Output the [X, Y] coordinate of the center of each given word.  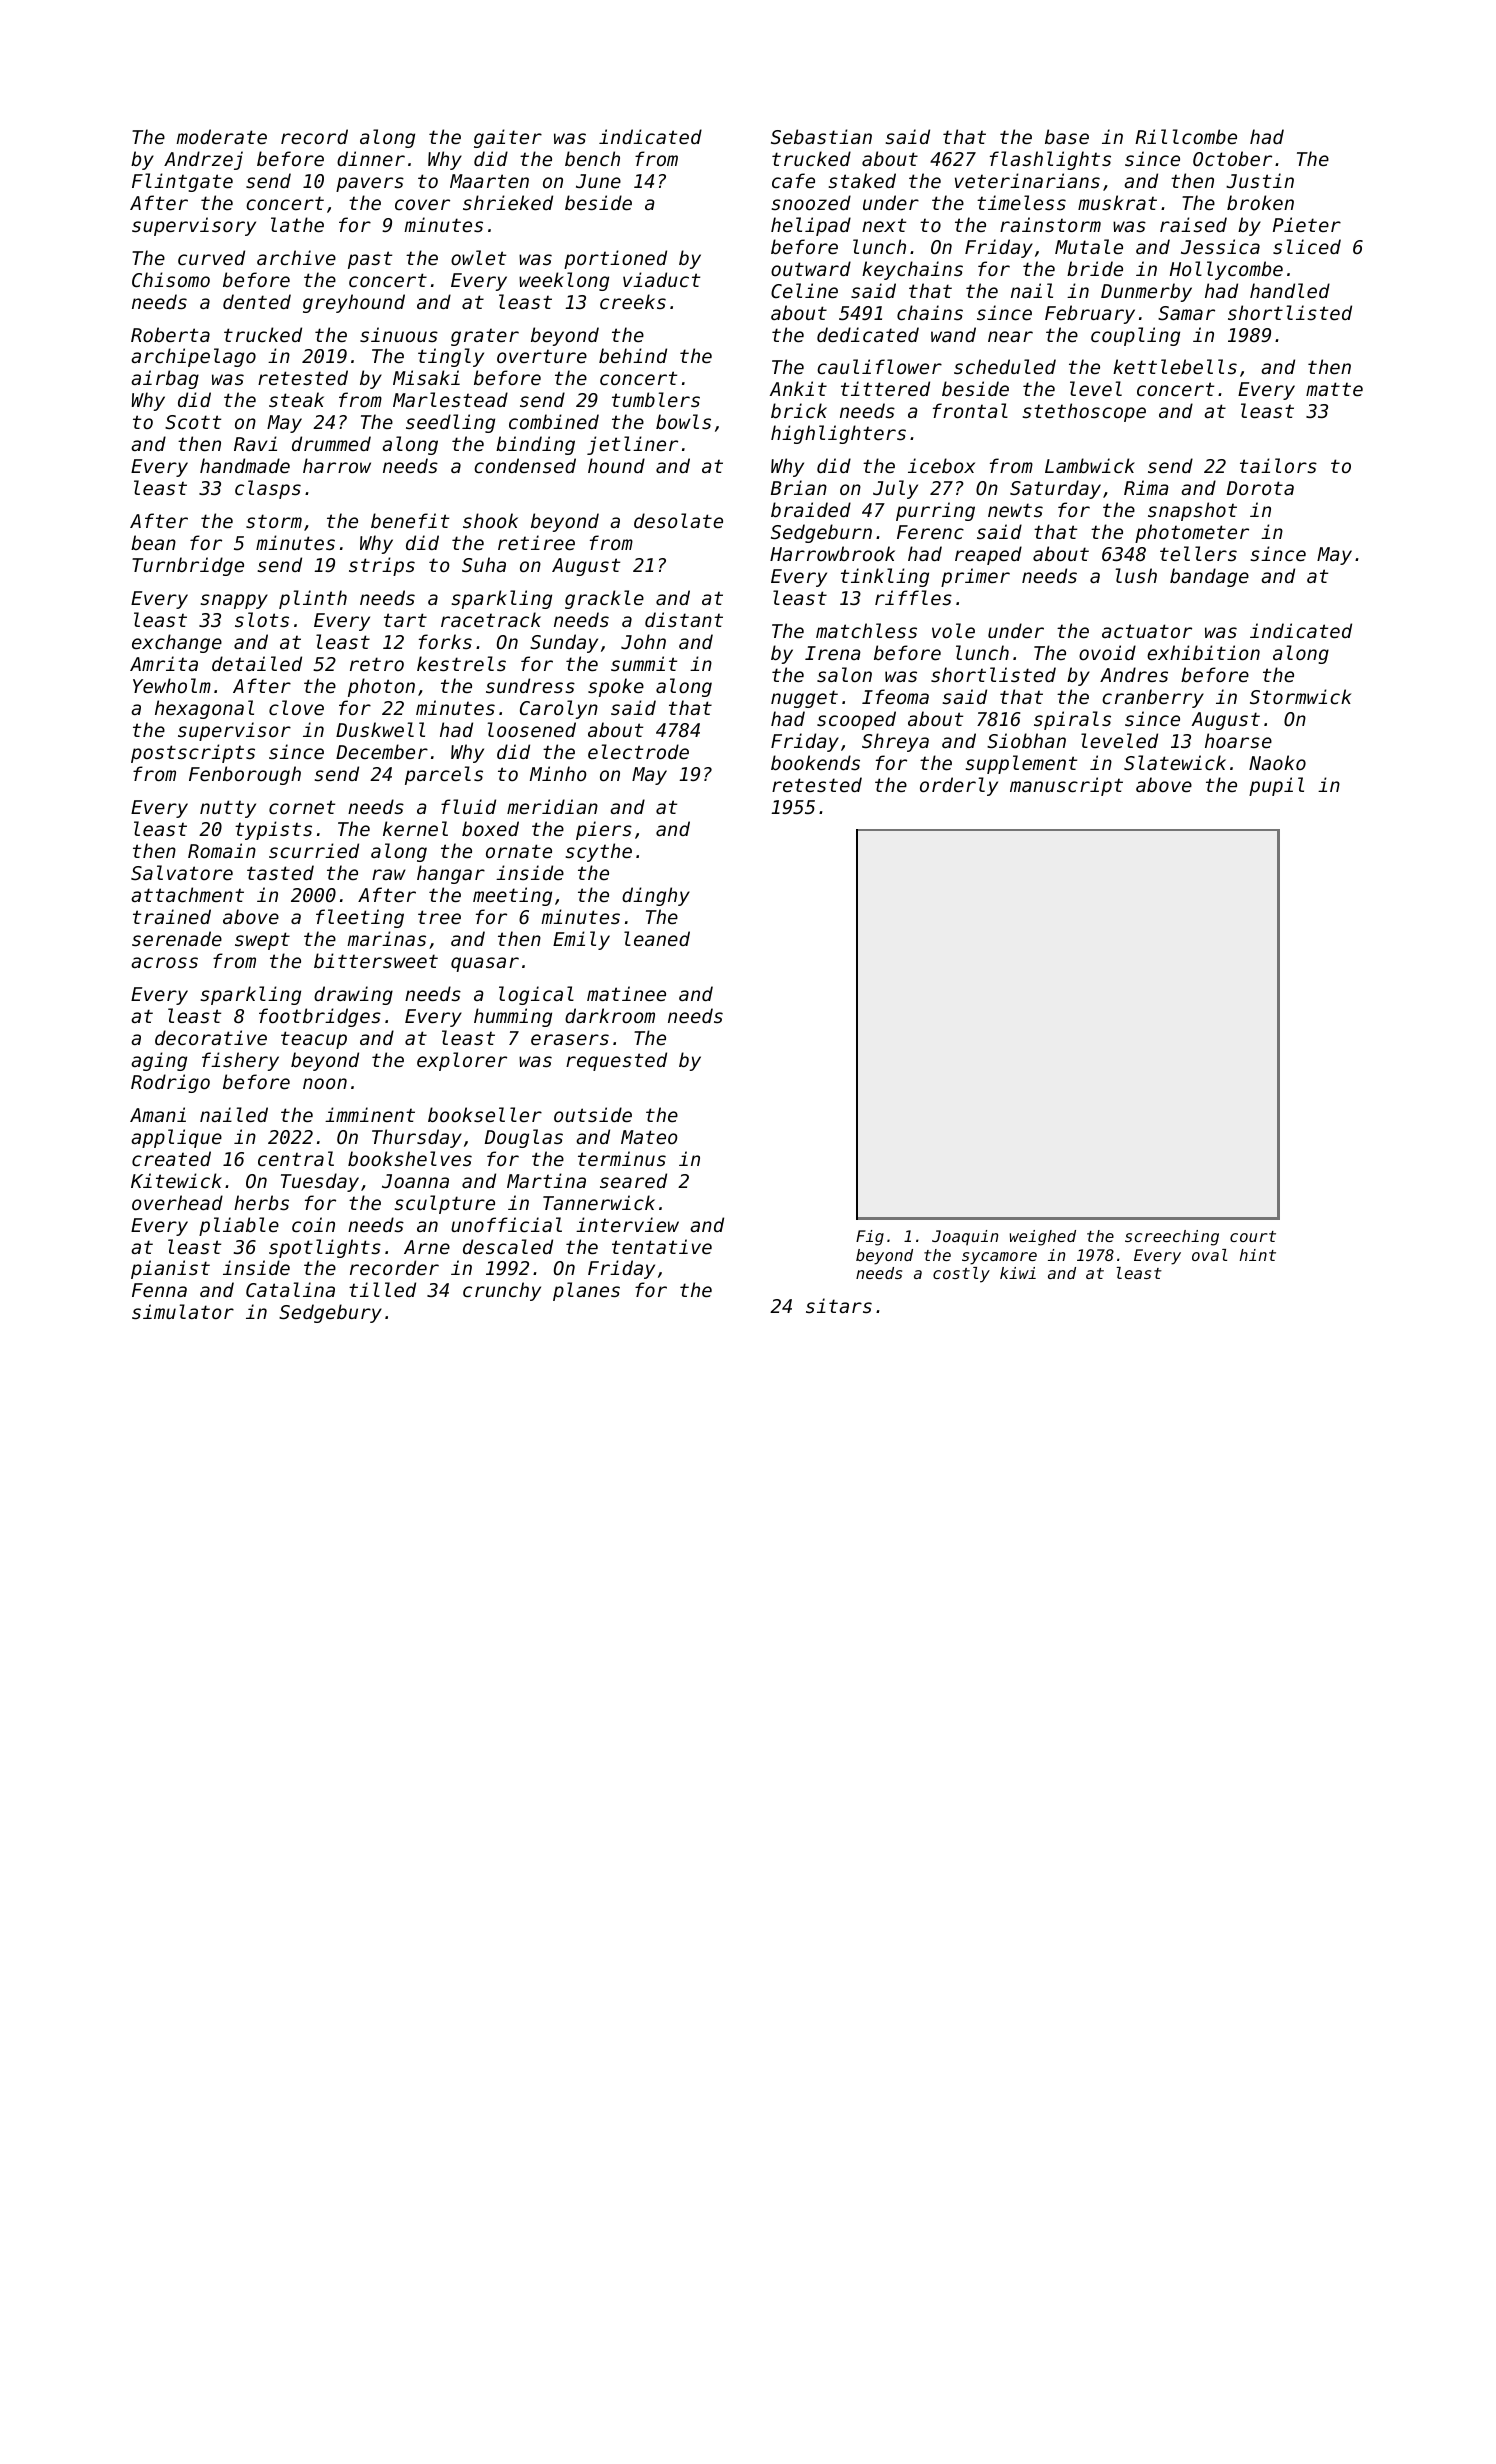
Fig [870, 1238]
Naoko [1277, 762]
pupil [1276, 786]
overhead [177, 1202]
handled [1290, 290]
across [164, 962]
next [884, 225]
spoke [616, 687]
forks [445, 641]
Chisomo [171, 279]
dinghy [656, 896]
